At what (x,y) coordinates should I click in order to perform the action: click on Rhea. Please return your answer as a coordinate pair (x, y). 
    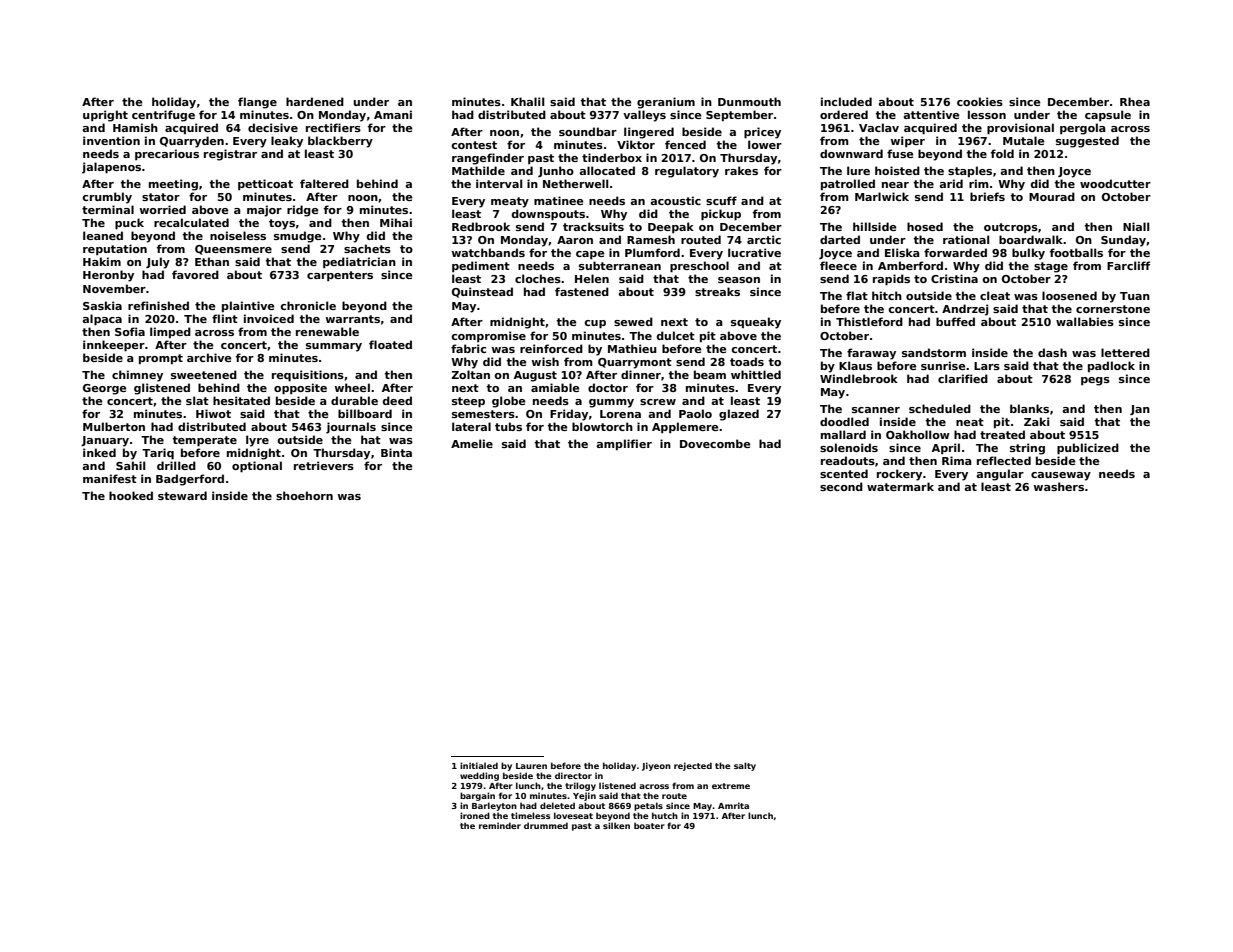
    Looking at the image, I should click on (1135, 101).
